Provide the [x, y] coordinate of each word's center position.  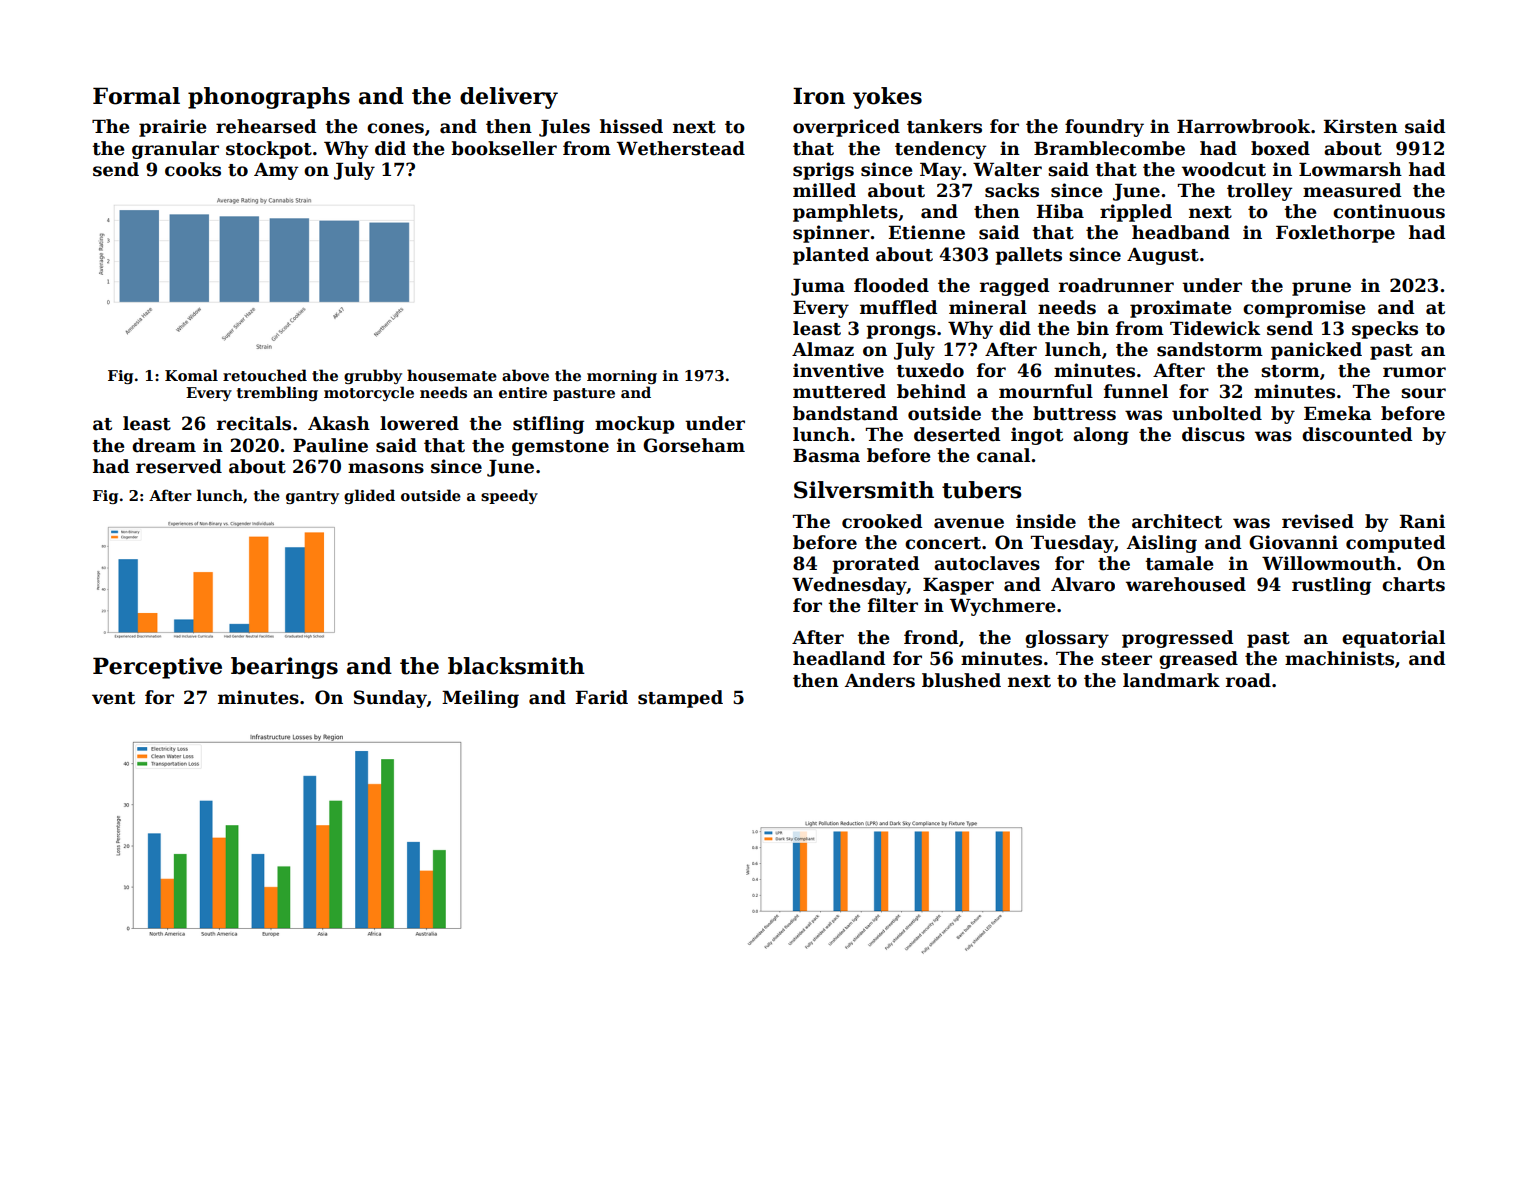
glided [369, 496]
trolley [1259, 192]
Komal [191, 375]
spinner [831, 234]
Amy [276, 171]
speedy [509, 496]
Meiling [480, 699]
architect [1177, 521]
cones [395, 128]
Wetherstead [681, 148]
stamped [680, 699]
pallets [1028, 256]
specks [1385, 330]
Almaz [823, 349]
